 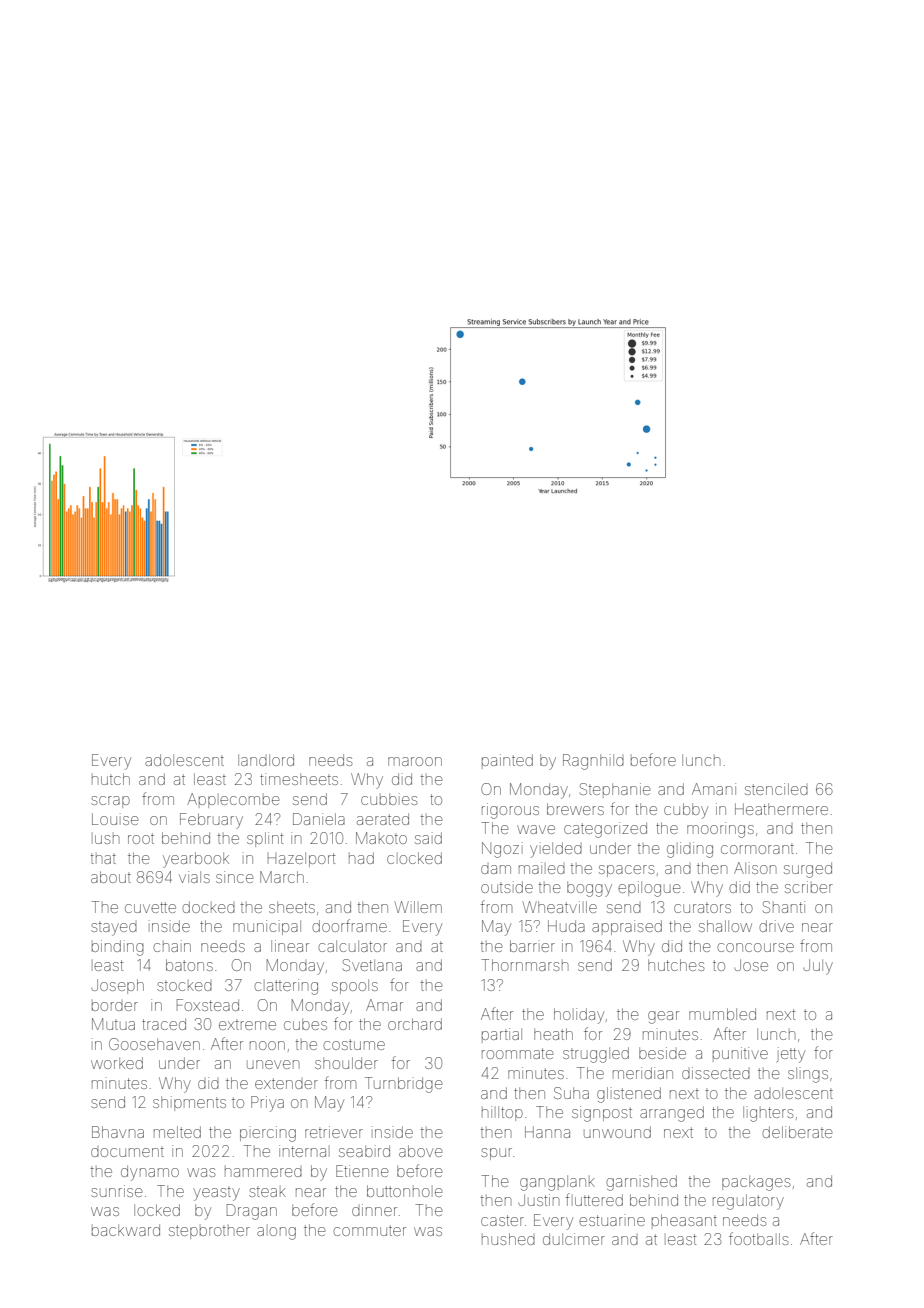 What do you see at coordinates (111, 877) in the screenshot?
I see `about` at bounding box center [111, 877].
